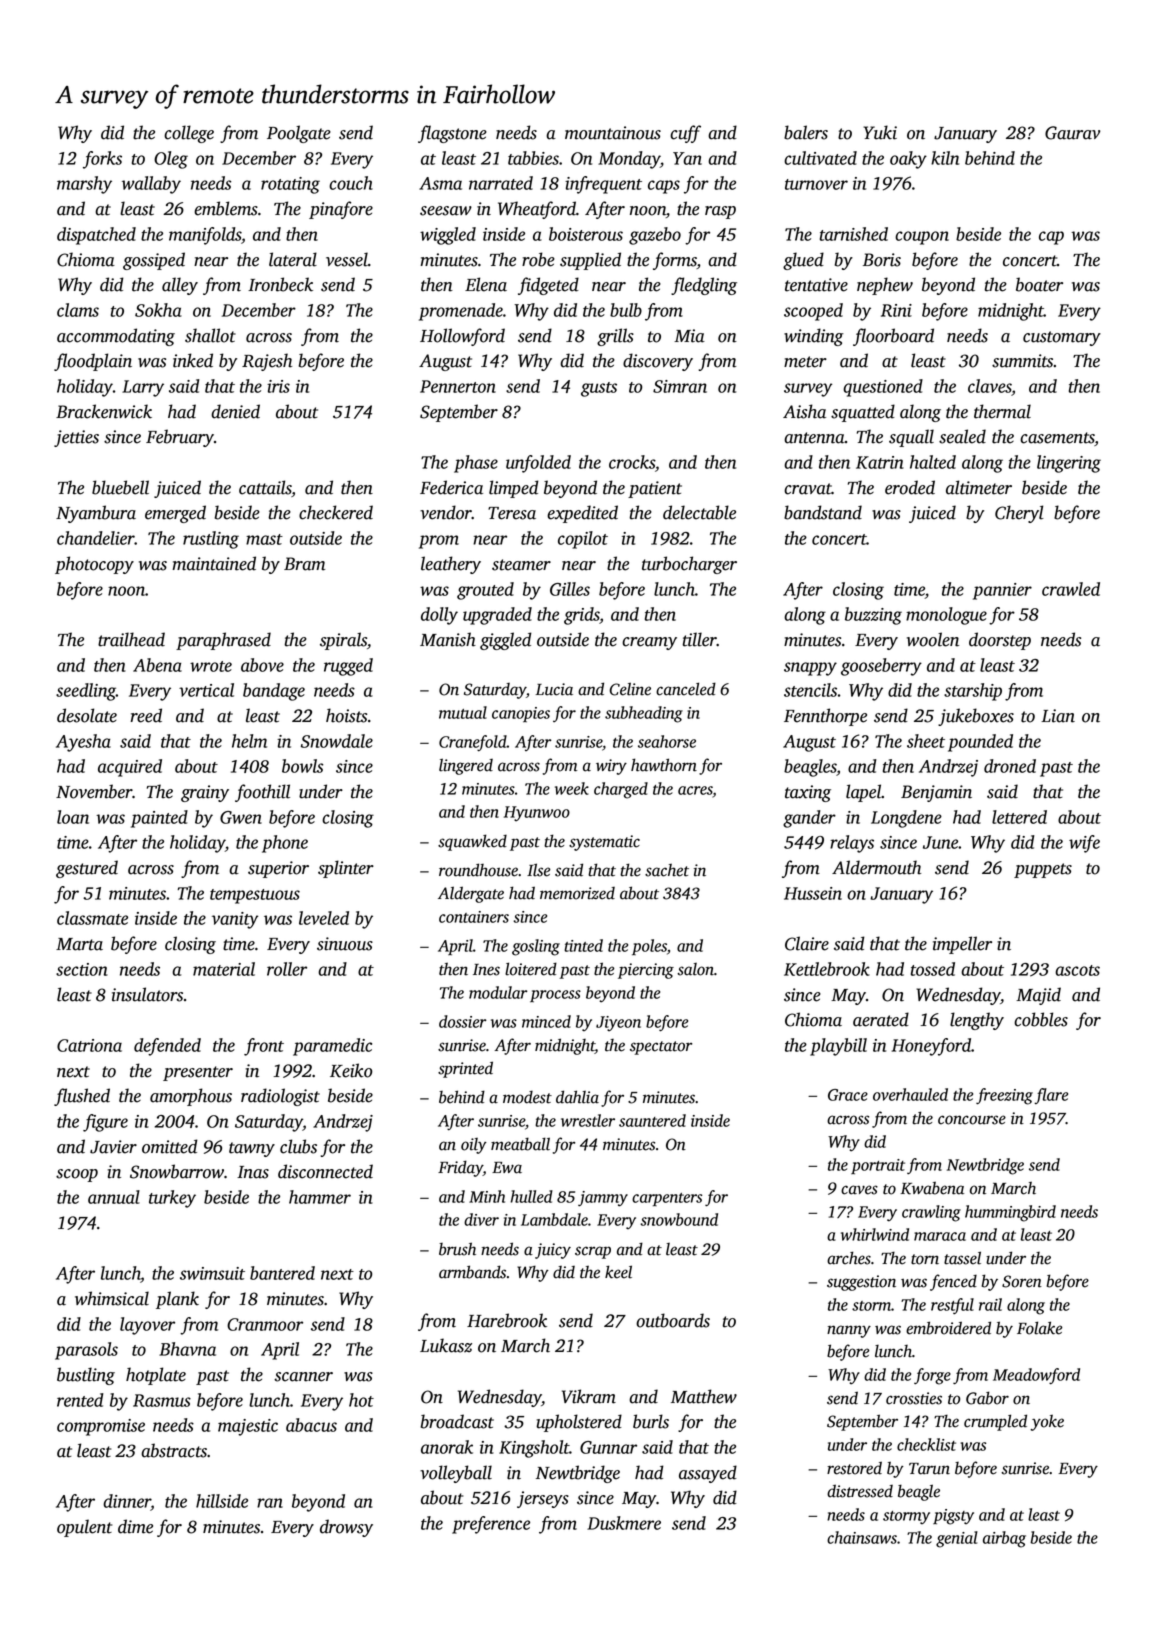 This screenshot has width=1157, height=1636. I want to click on rented, so click(80, 1400).
